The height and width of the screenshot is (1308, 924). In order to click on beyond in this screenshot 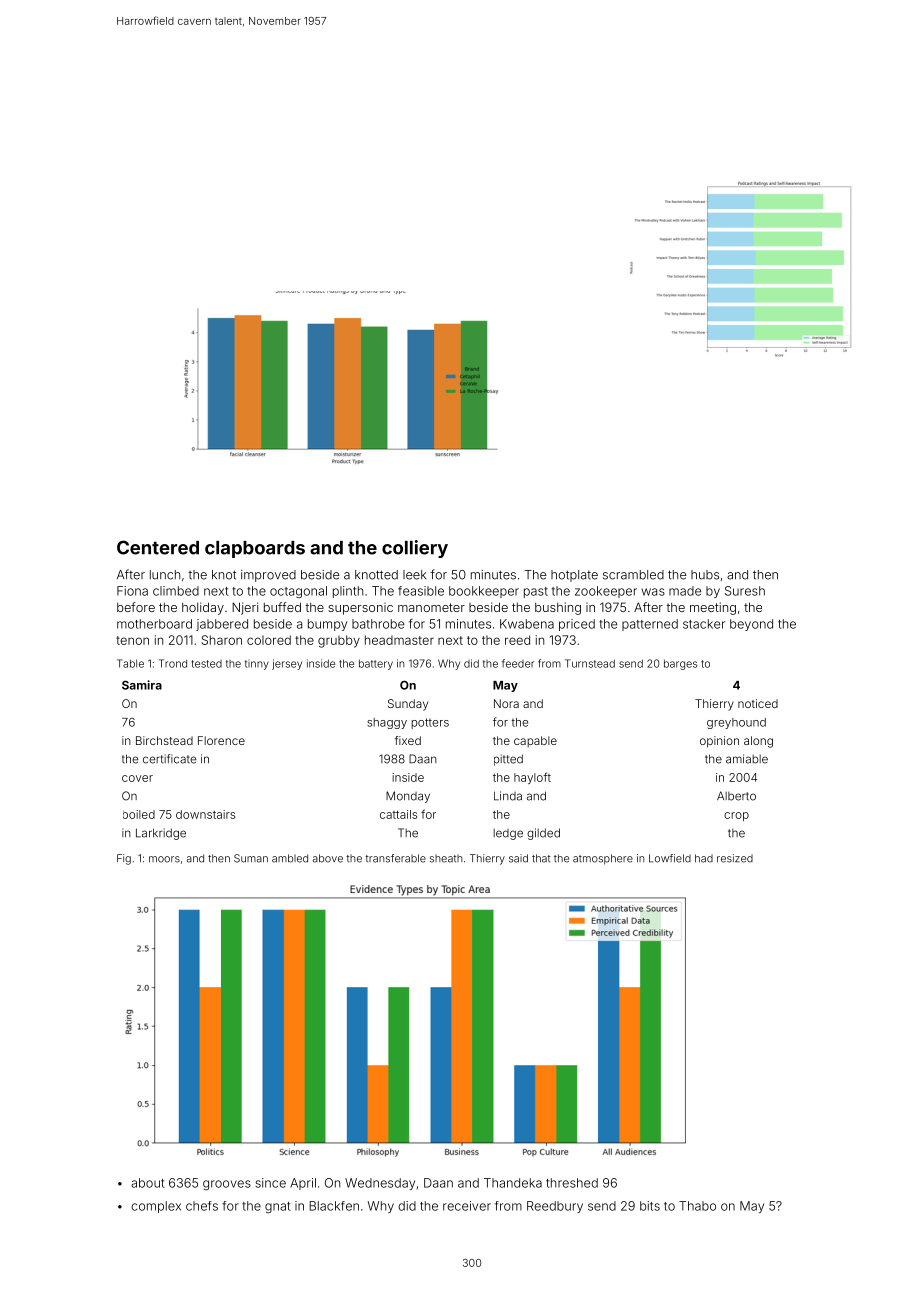, I will do `click(751, 625)`.
